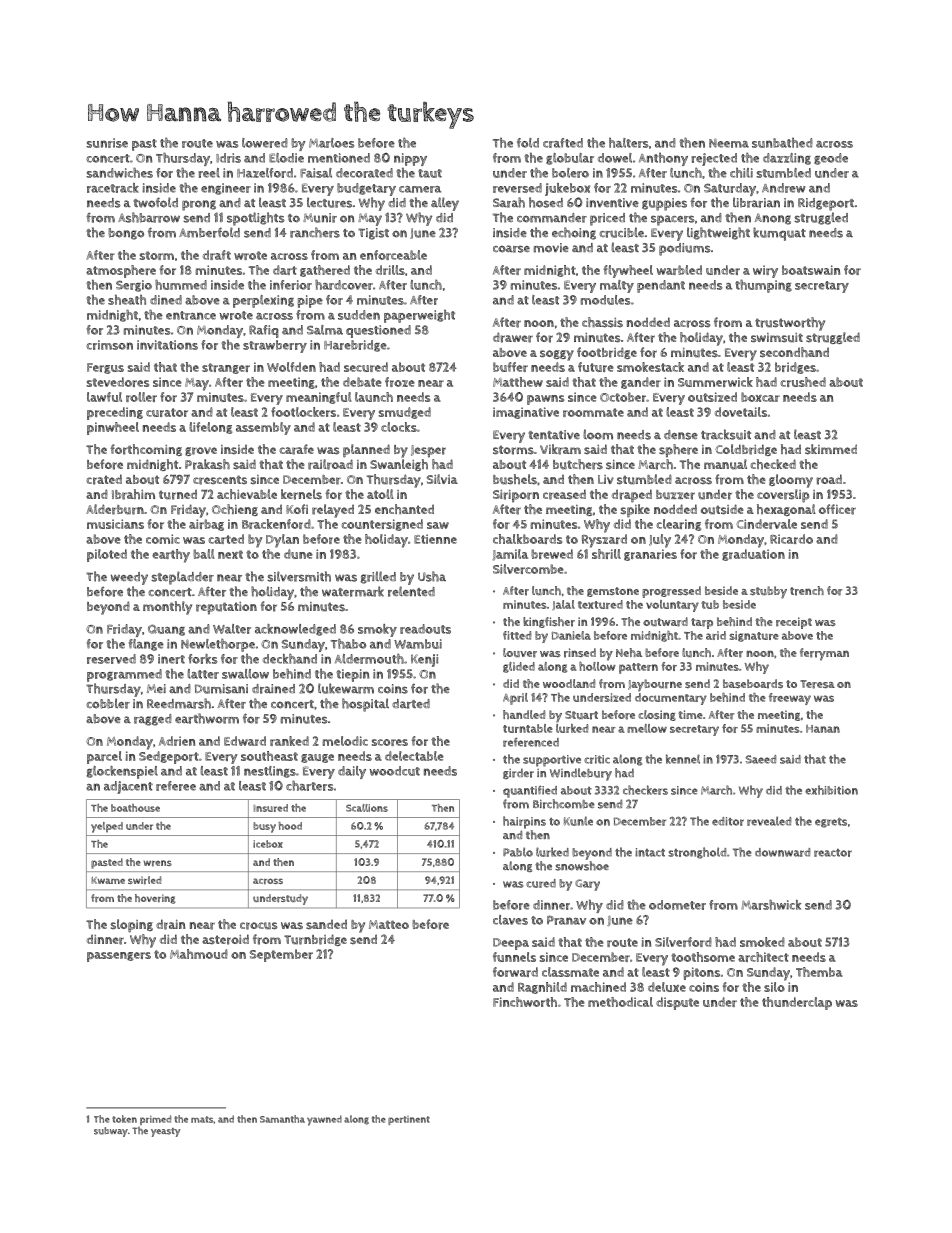 This screenshot has width=952, height=1233. Describe the element at coordinates (831, 449) in the screenshot. I see `skimmed` at that location.
